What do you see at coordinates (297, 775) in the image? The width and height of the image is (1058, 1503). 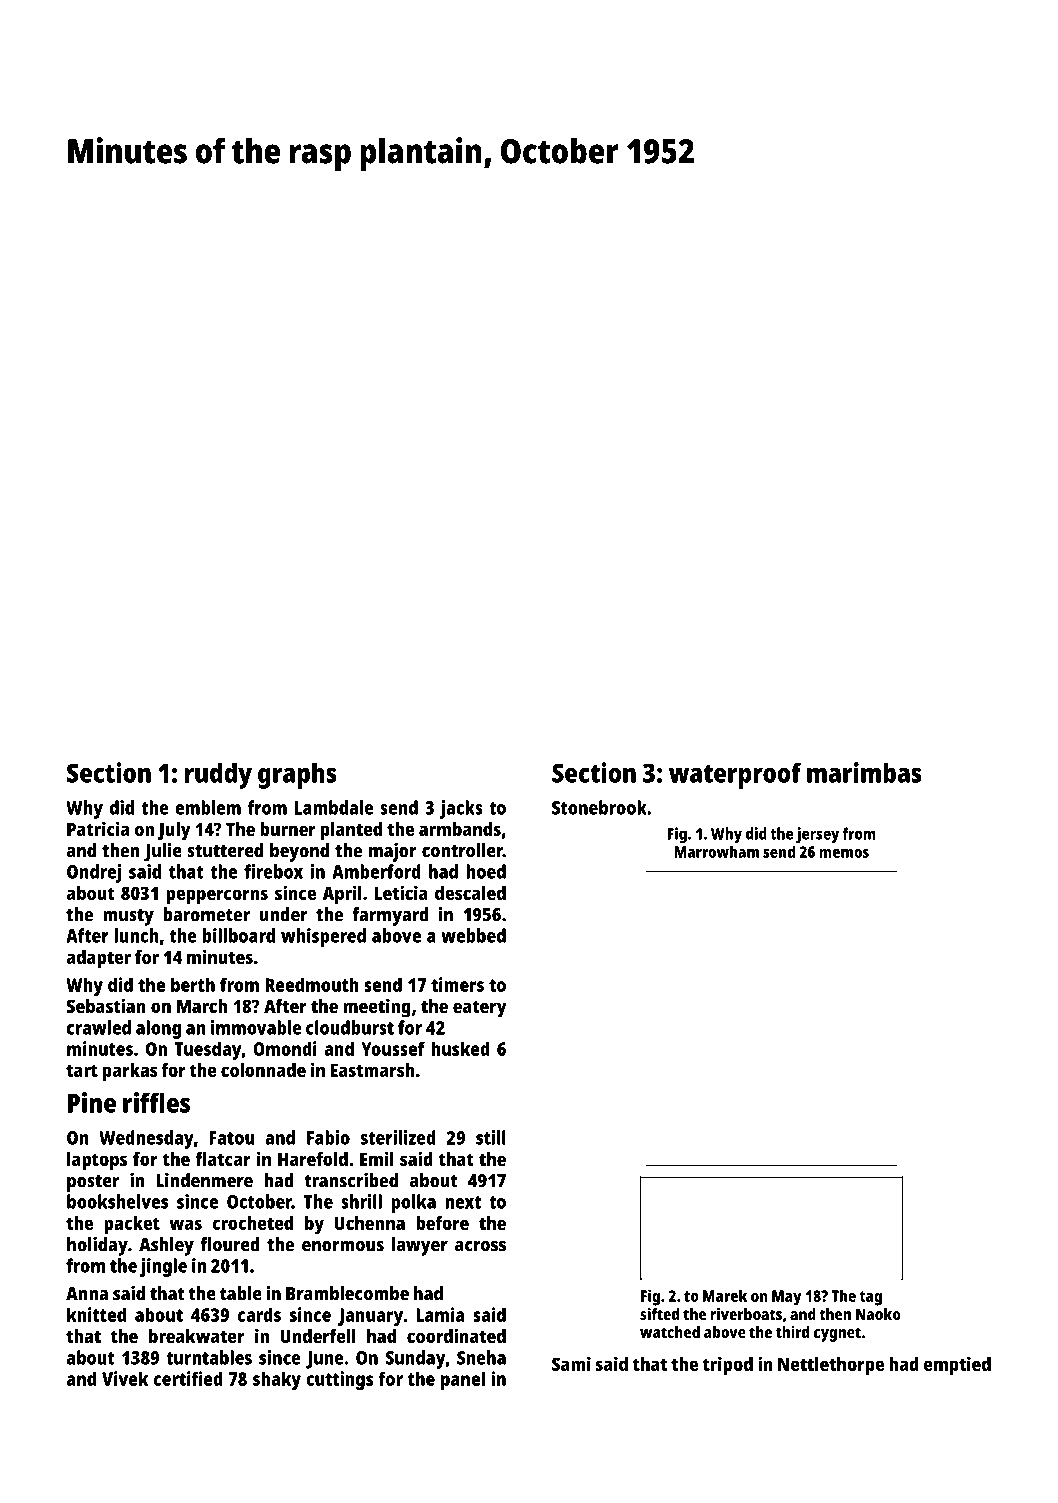 I see `graphs` at bounding box center [297, 775].
